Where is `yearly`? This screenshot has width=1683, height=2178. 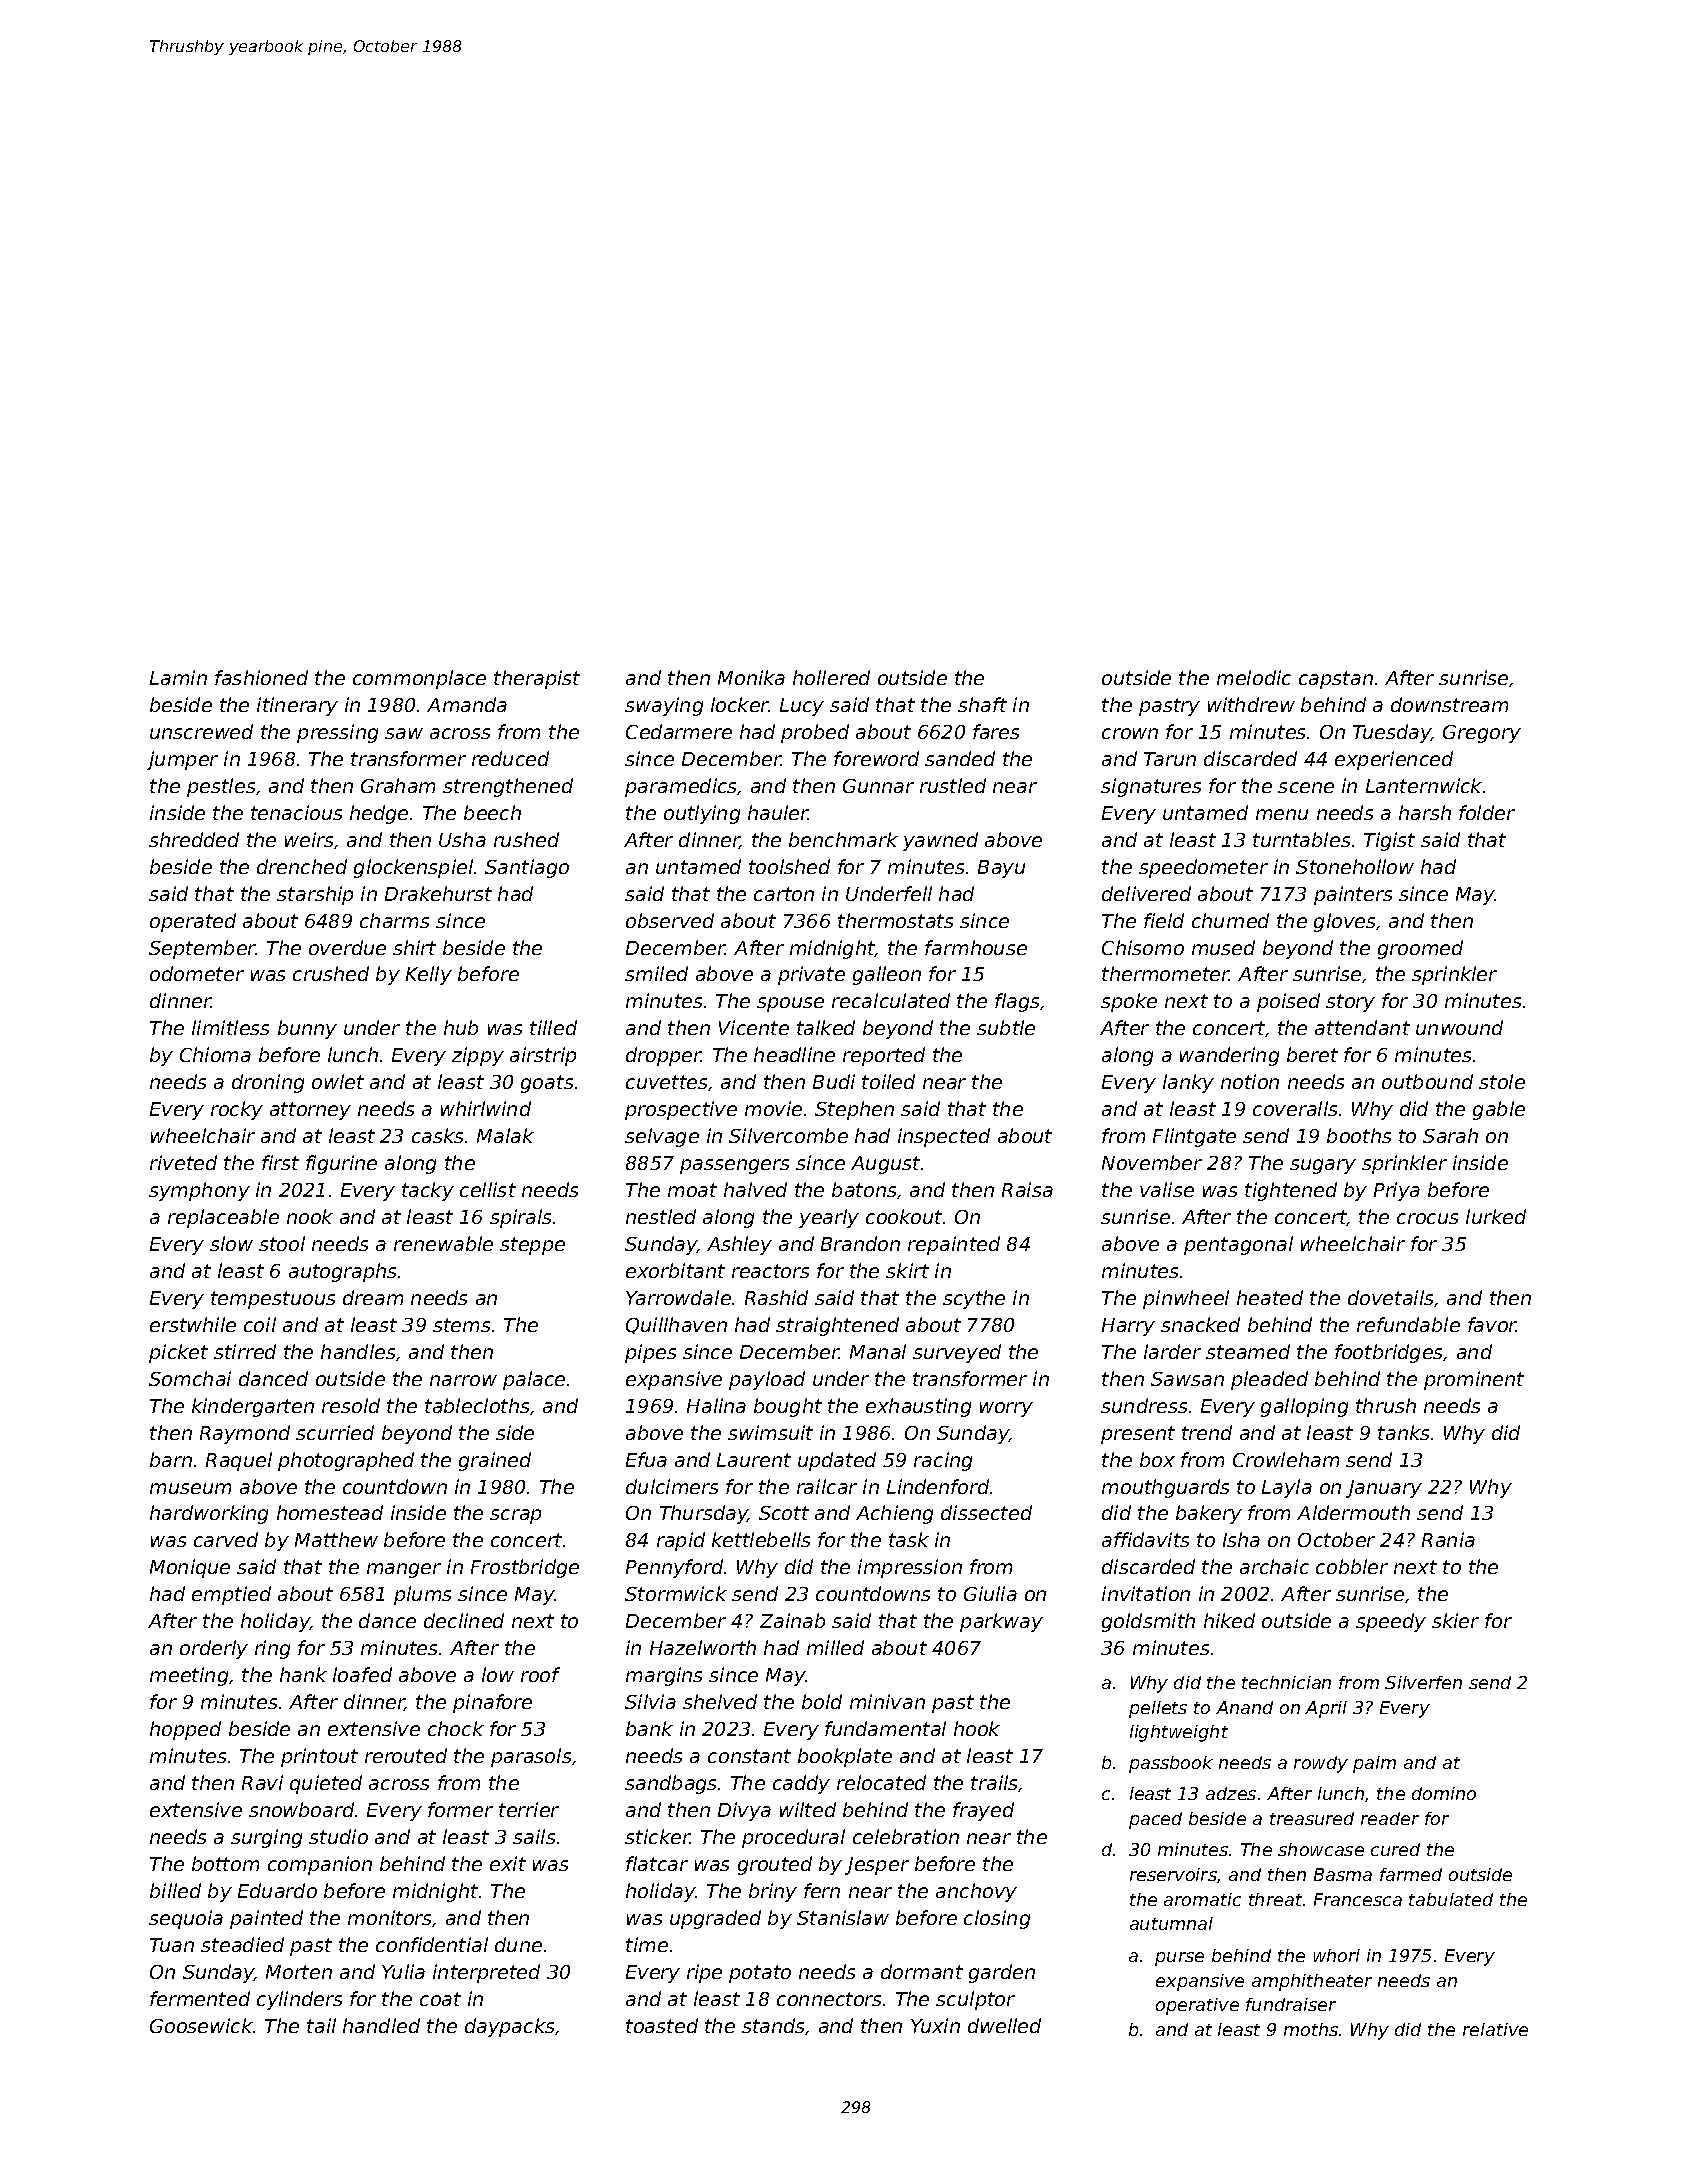
yearly is located at coordinates (829, 1218).
